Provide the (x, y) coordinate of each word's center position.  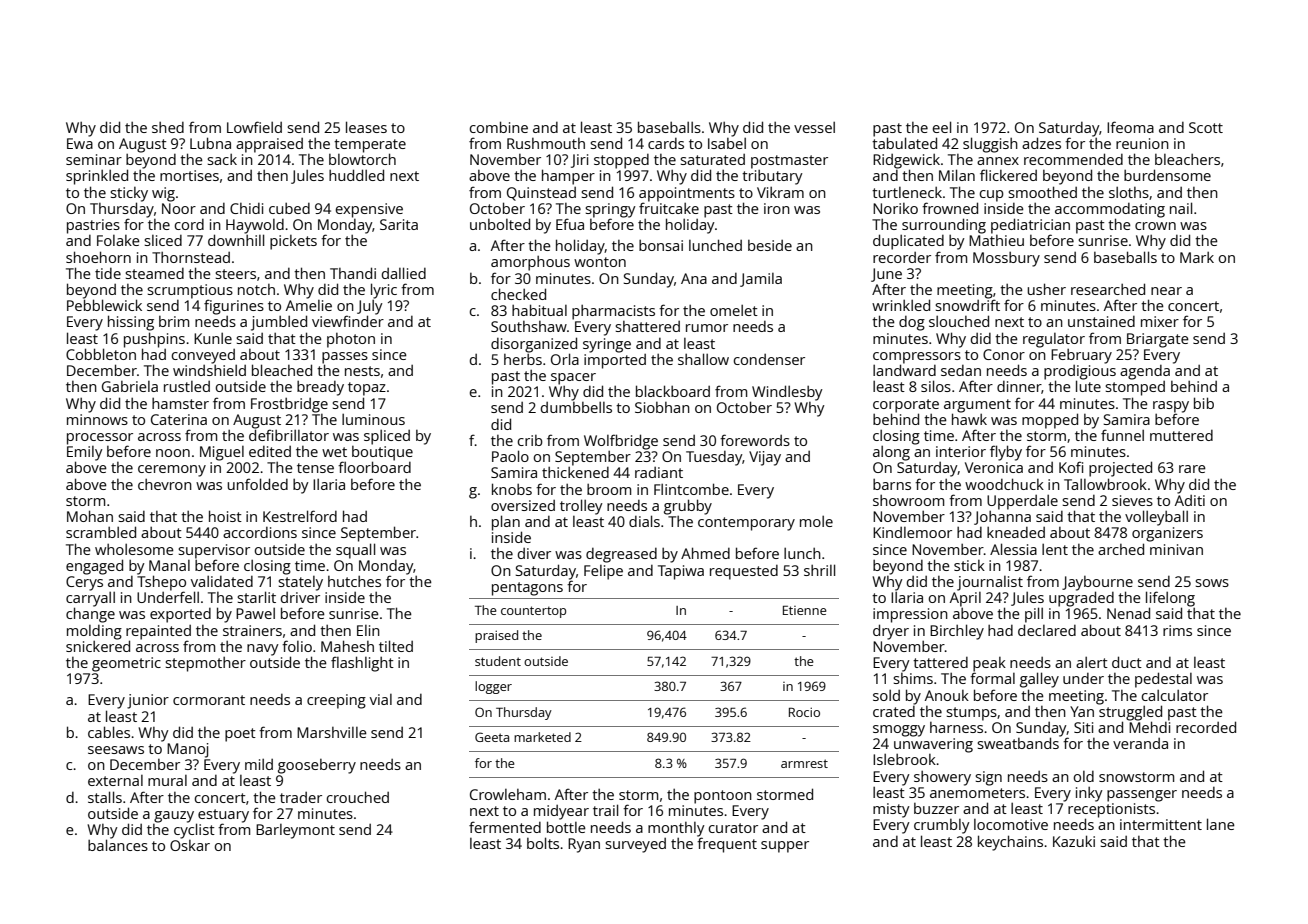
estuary (223, 816)
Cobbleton (101, 354)
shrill (819, 570)
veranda (1140, 743)
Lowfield (254, 127)
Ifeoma (1130, 127)
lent (1055, 549)
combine (498, 127)
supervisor (214, 551)
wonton (600, 262)
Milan (957, 175)
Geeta (492, 737)
